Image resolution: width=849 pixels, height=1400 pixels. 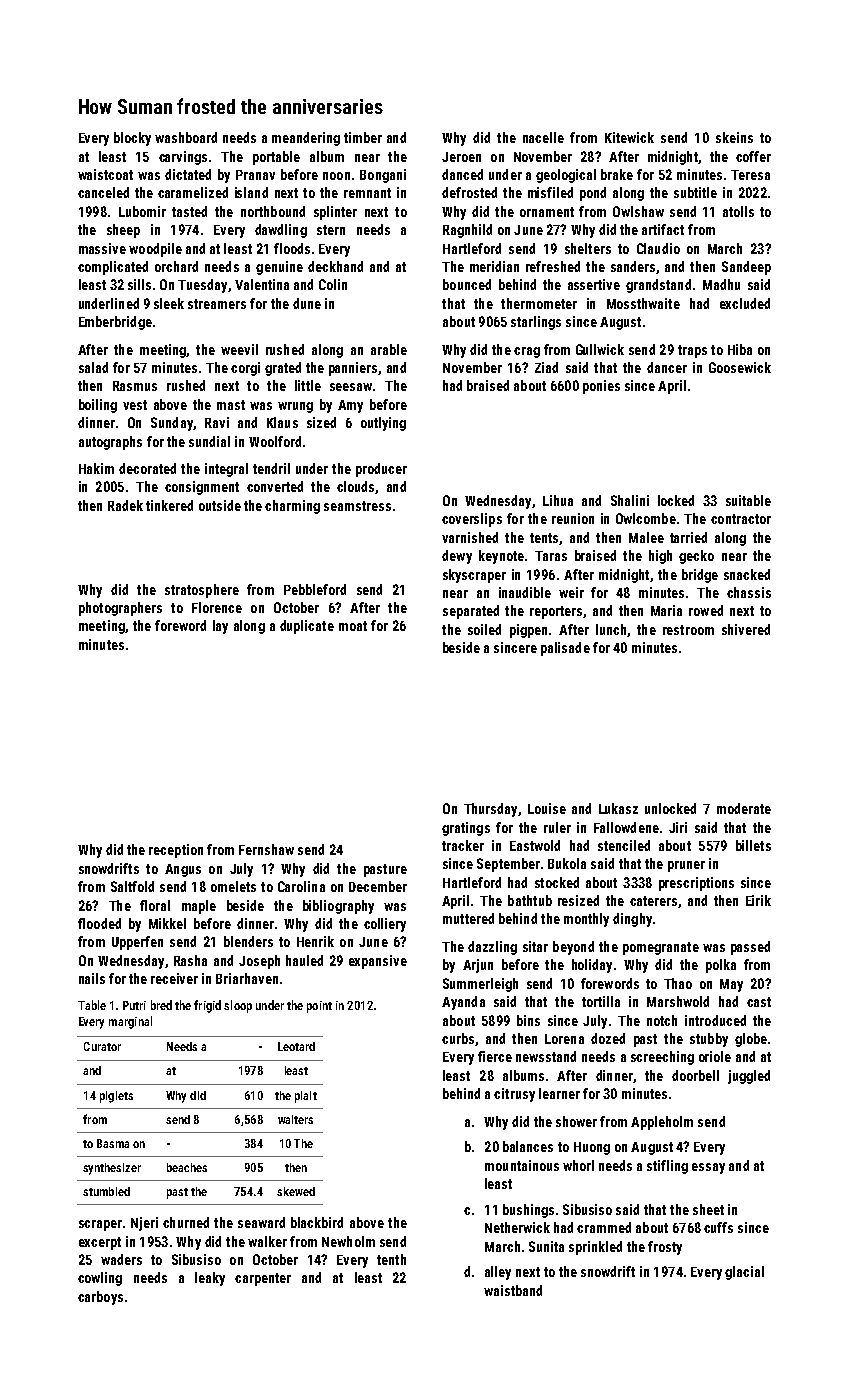 I want to click on inaudible, so click(x=525, y=592).
